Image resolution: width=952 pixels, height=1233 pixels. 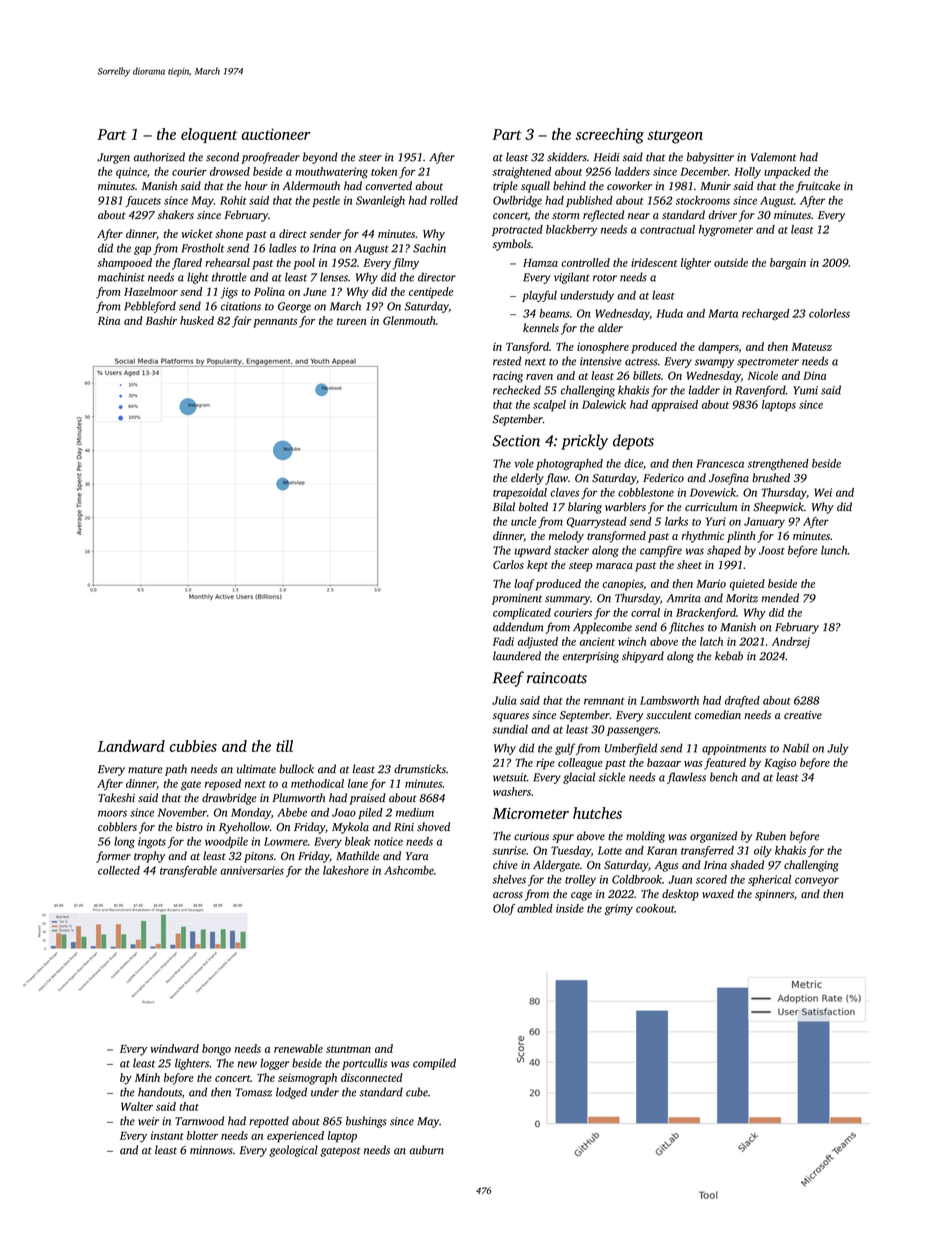 I want to click on Joost, so click(x=772, y=550).
